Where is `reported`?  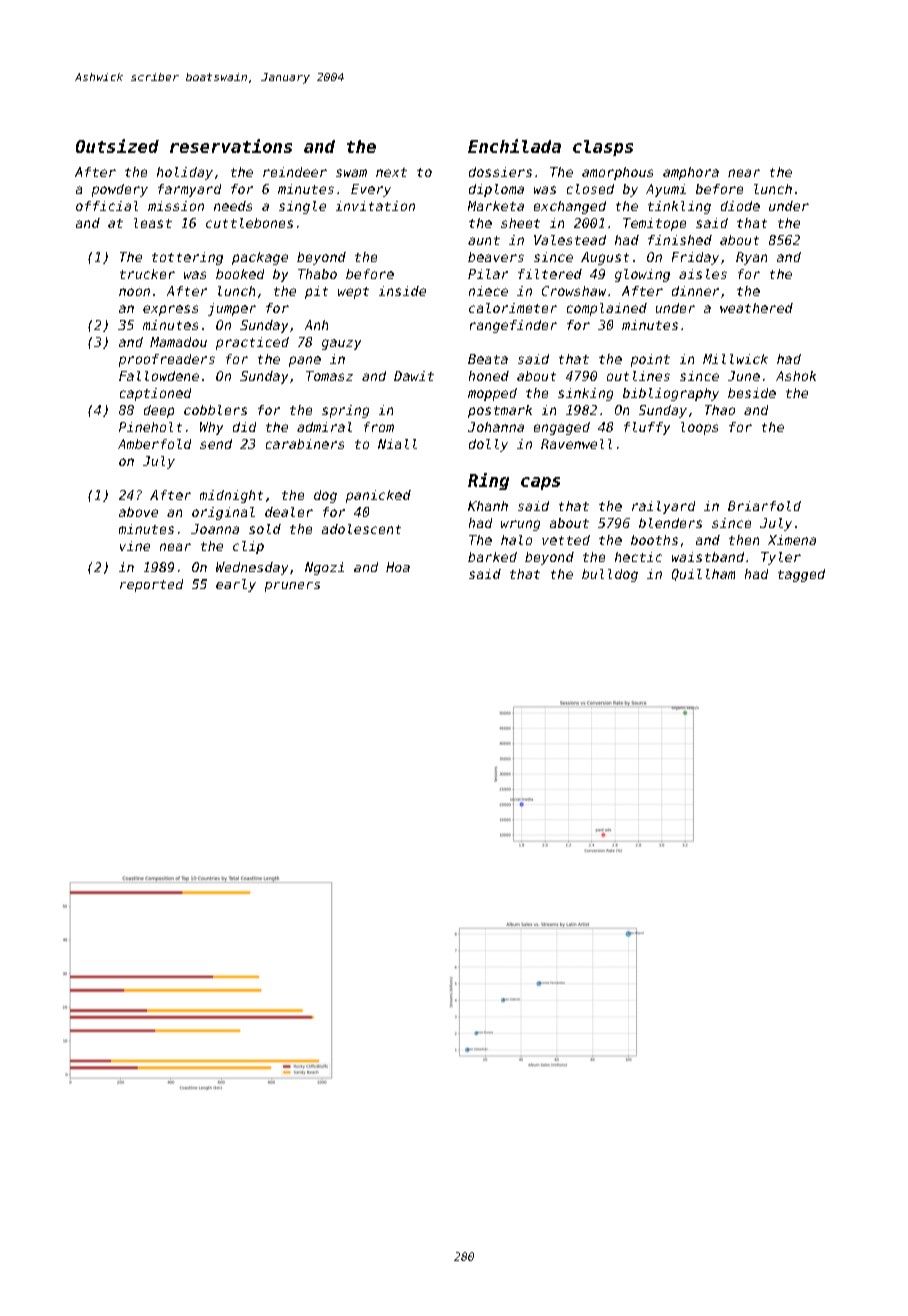 reported is located at coordinates (151, 585).
